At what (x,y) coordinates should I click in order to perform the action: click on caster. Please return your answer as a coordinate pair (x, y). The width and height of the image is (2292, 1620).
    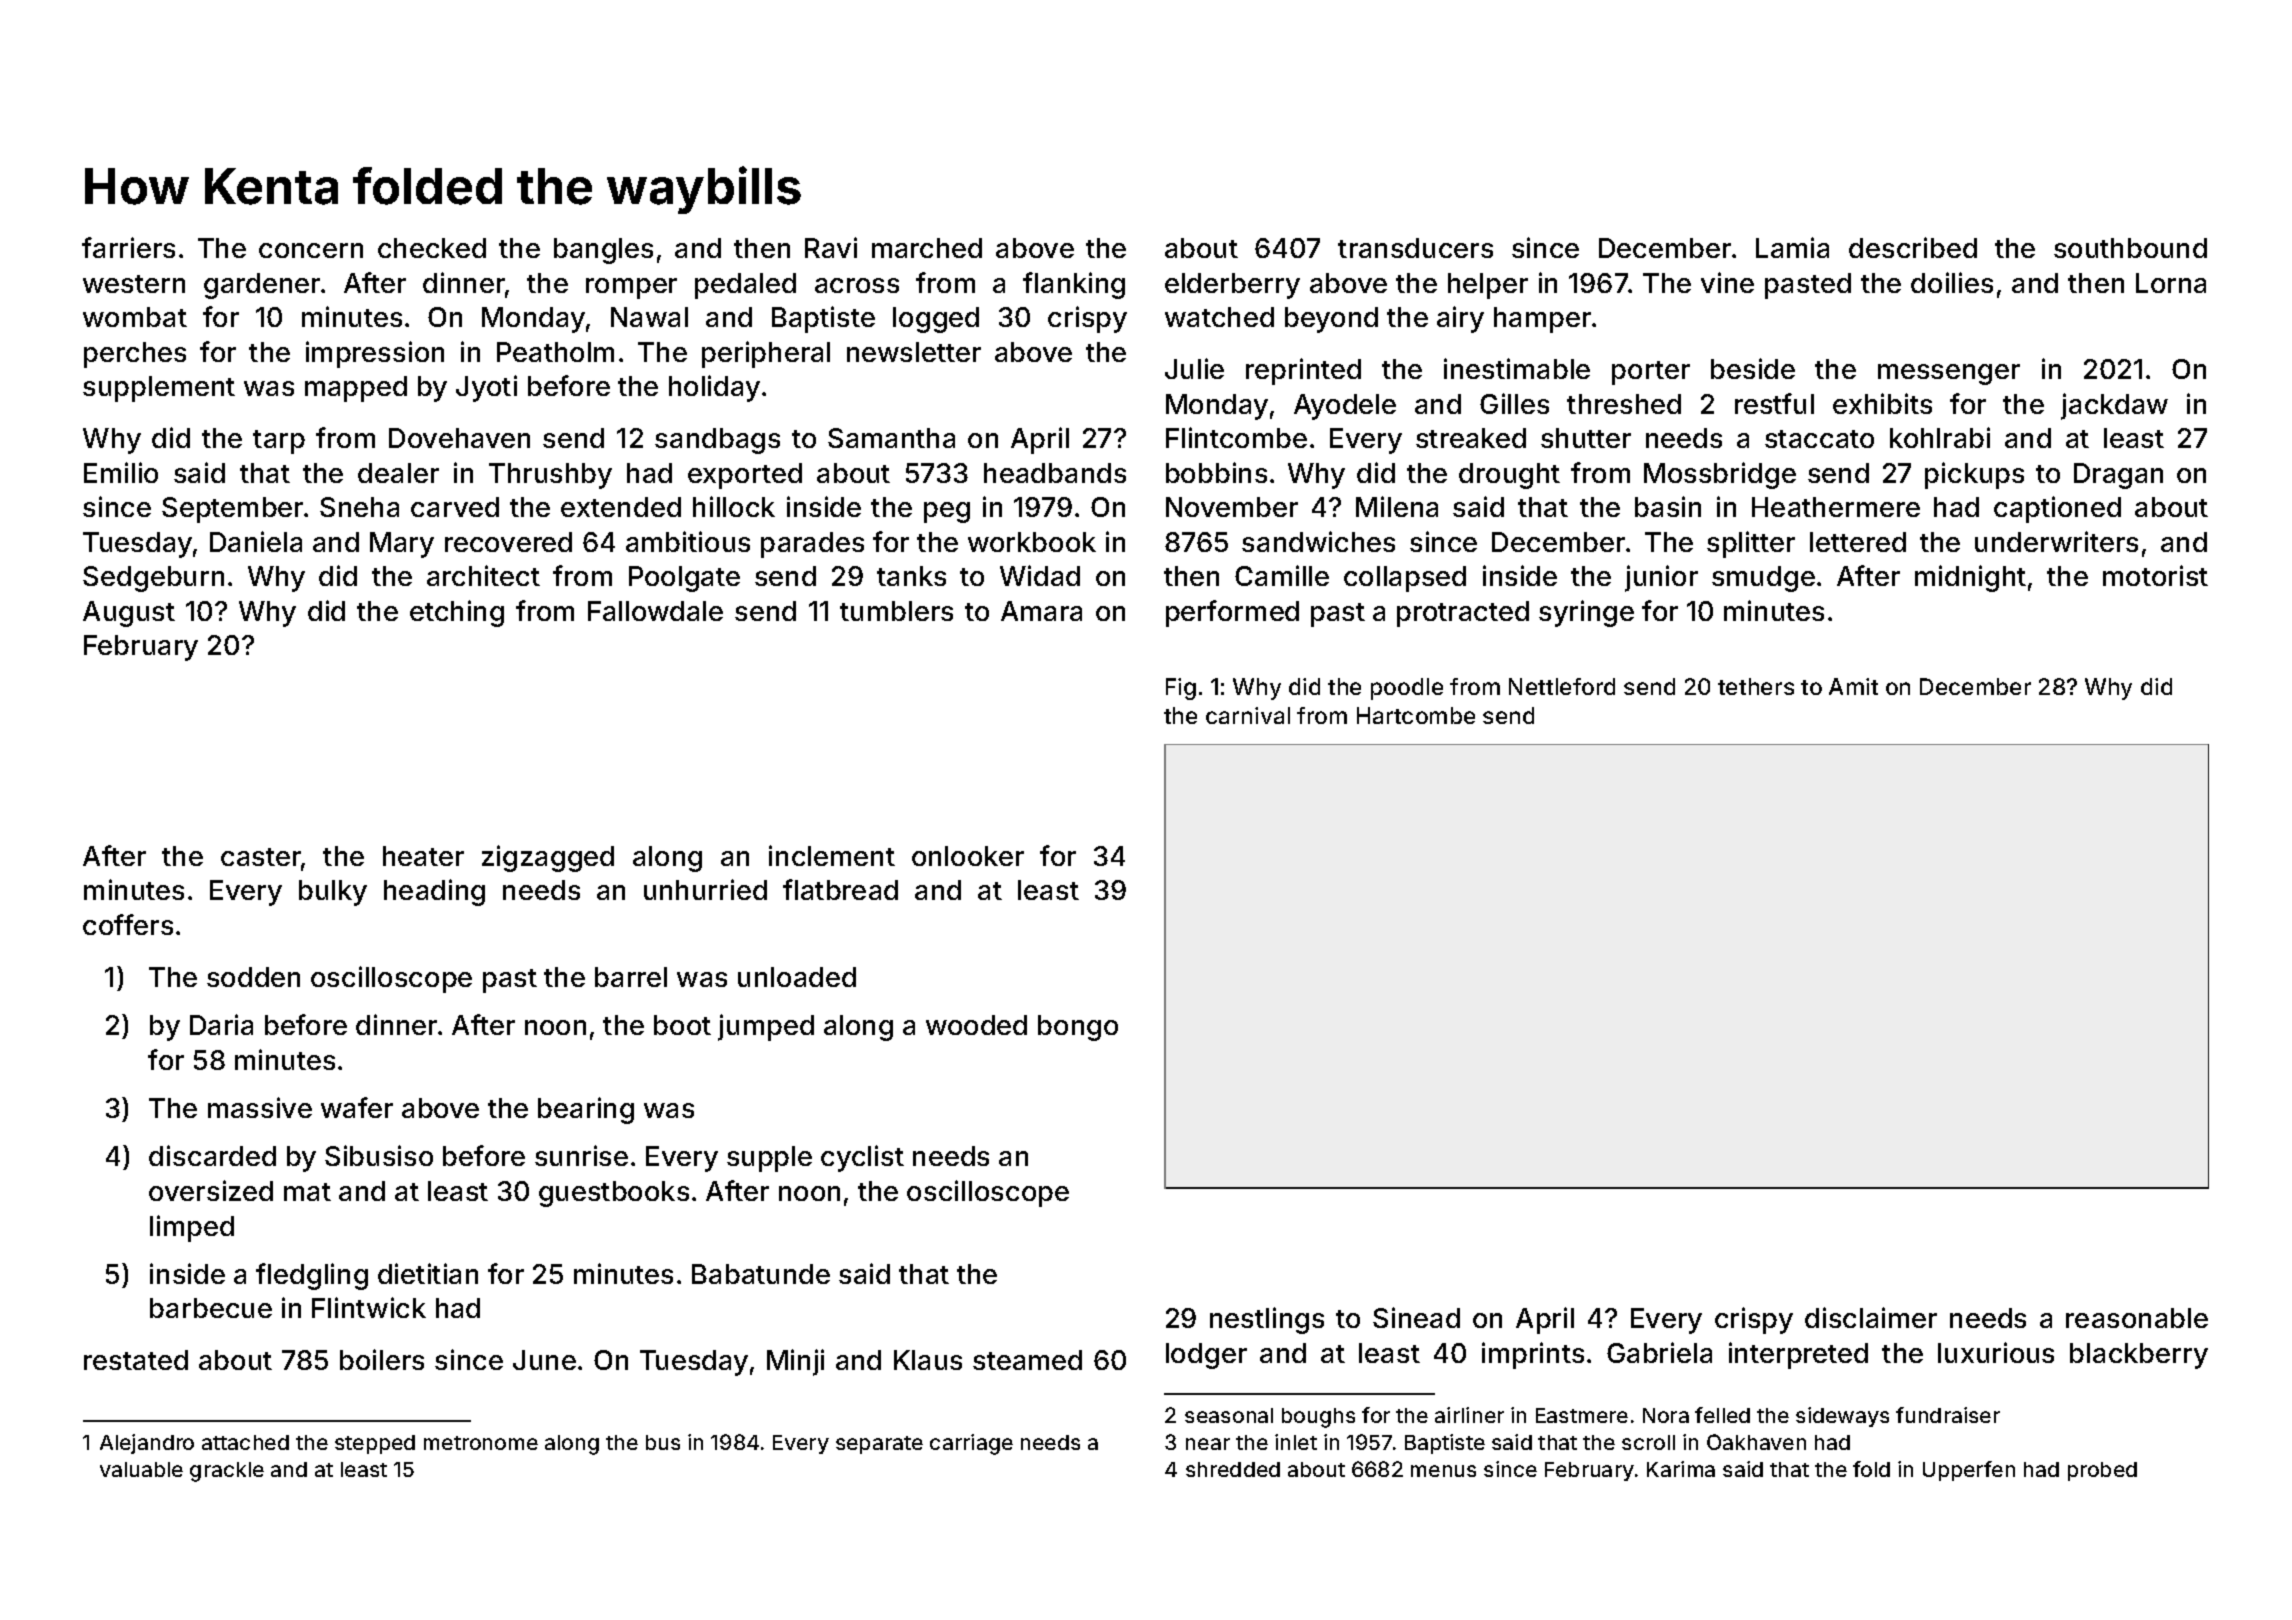
    Looking at the image, I should click on (261, 857).
